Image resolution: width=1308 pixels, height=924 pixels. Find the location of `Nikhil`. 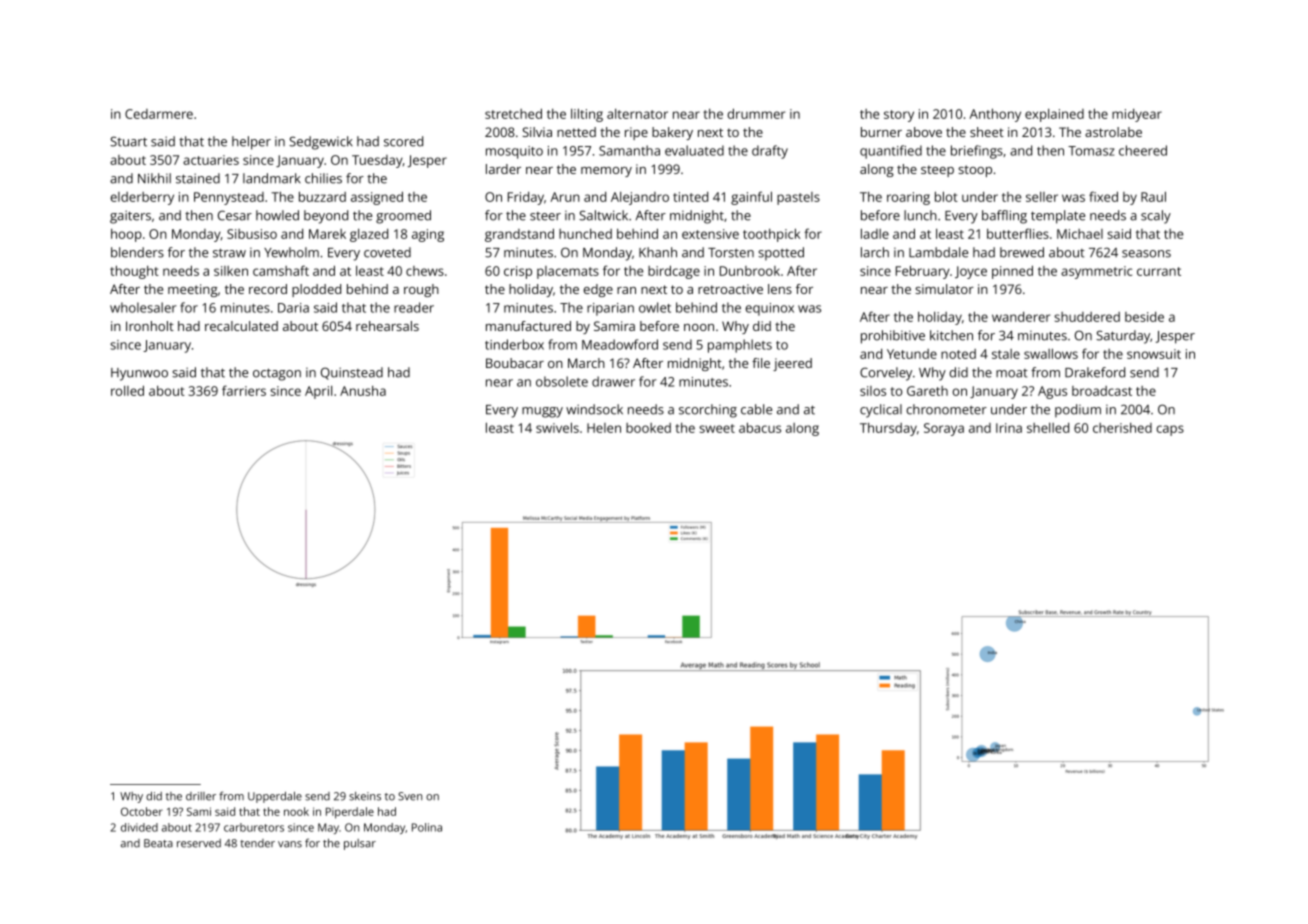

Nikhil is located at coordinates (154, 178).
